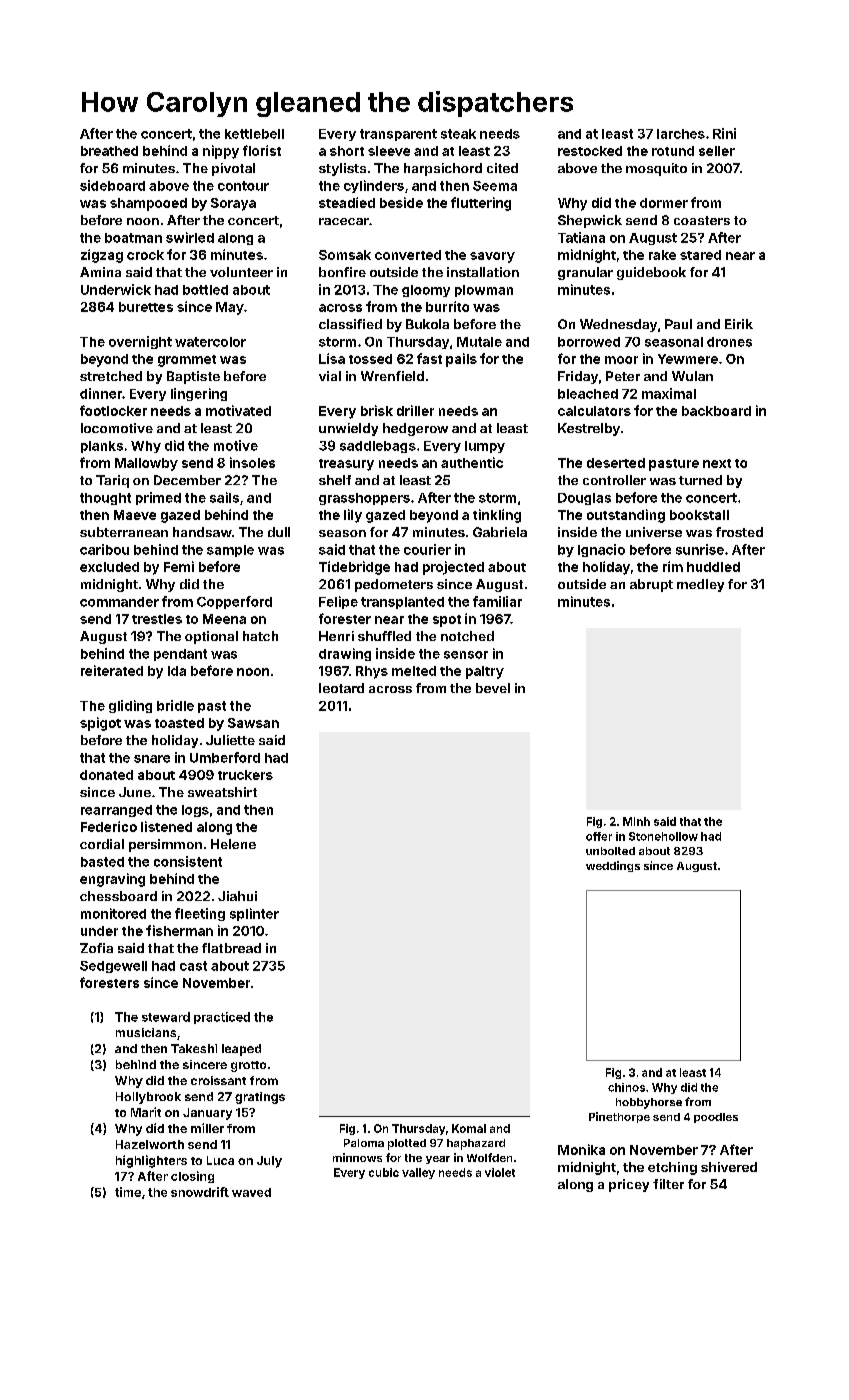 This screenshot has height=1400, width=849. Describe the element at coordinates (629, 1185) in the screenshot. I see `pricey` at that location.
